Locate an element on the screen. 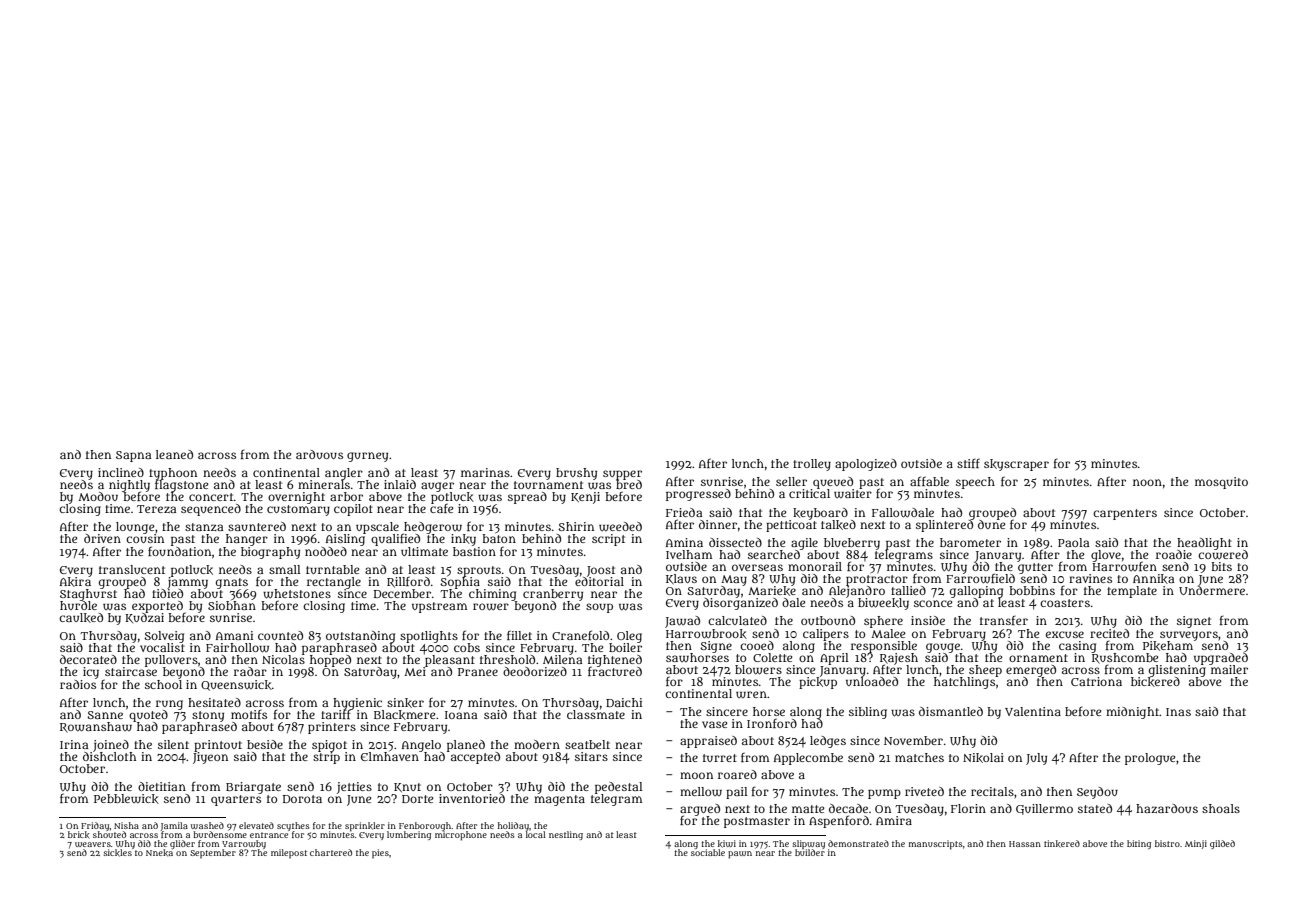 This screenshot has height=924, width=1308. blueberry is located at coordinates (852, 544).
